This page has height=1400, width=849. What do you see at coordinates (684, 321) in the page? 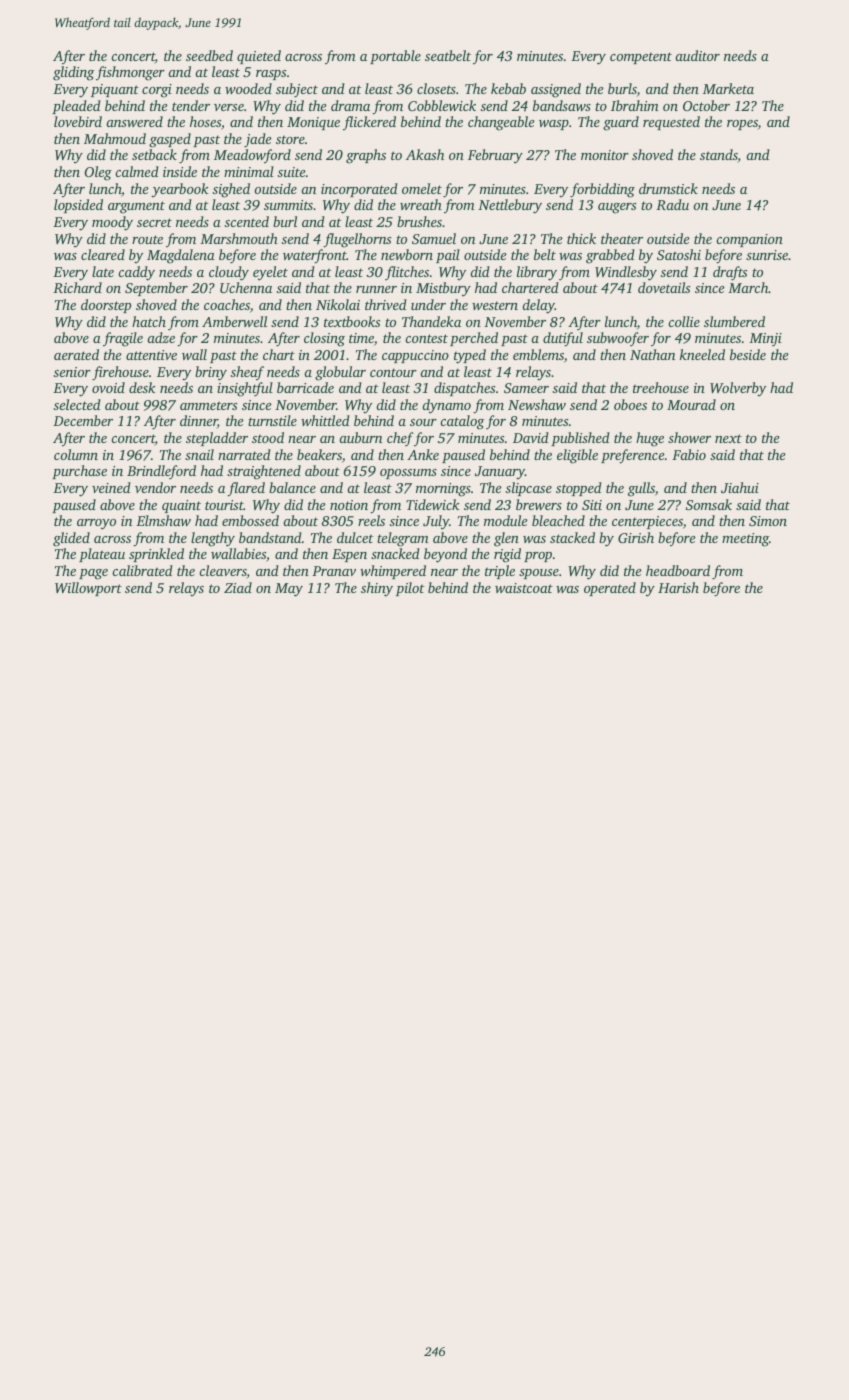
I see `collie` at bounding box center [684, 321].
